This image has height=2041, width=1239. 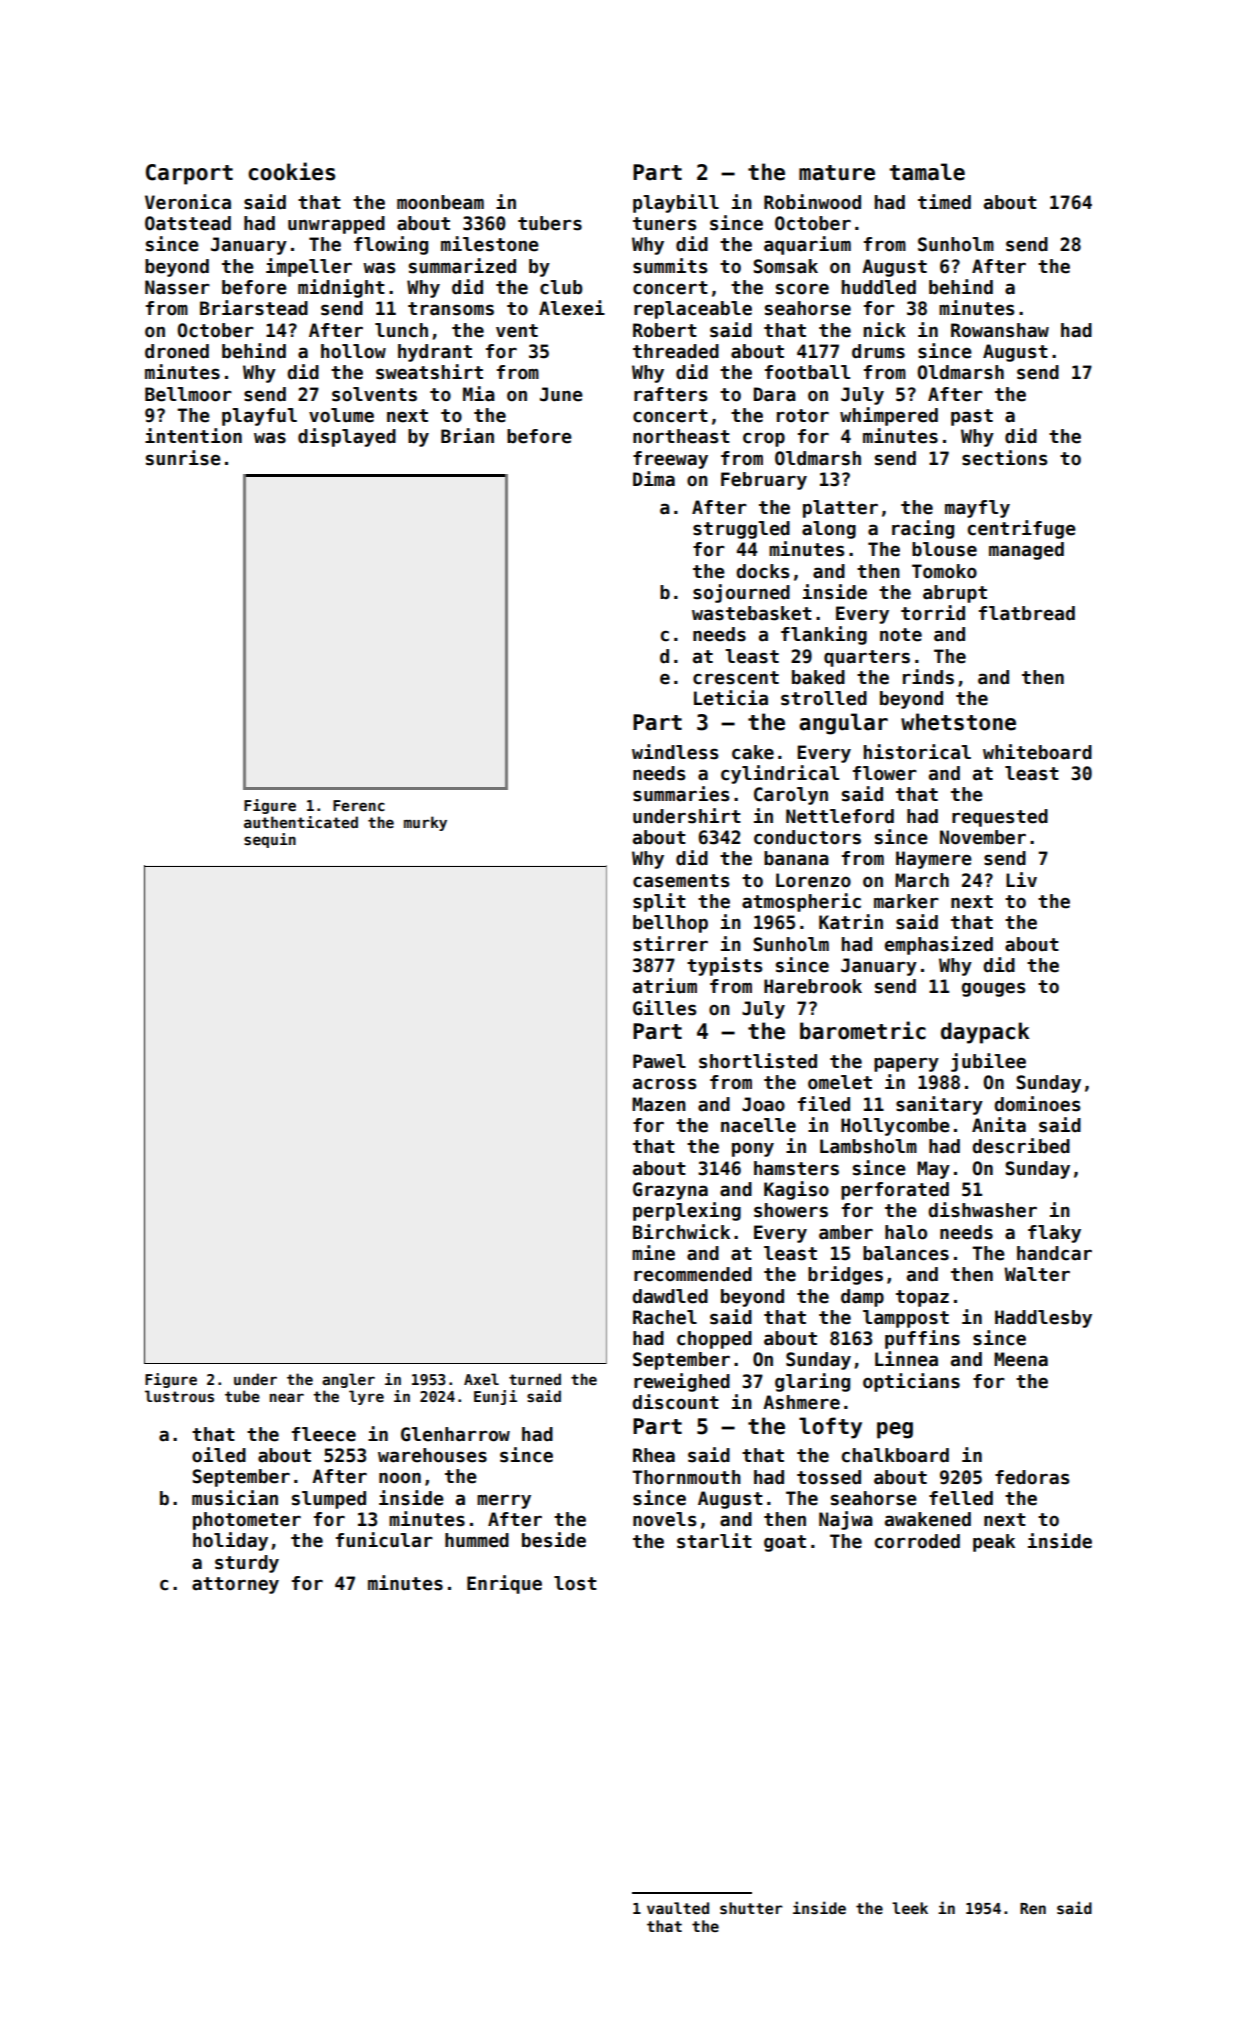 What do you see at coordinates (291, 171) in the image?
I see `cookies` at bounding box center [291, 171].
